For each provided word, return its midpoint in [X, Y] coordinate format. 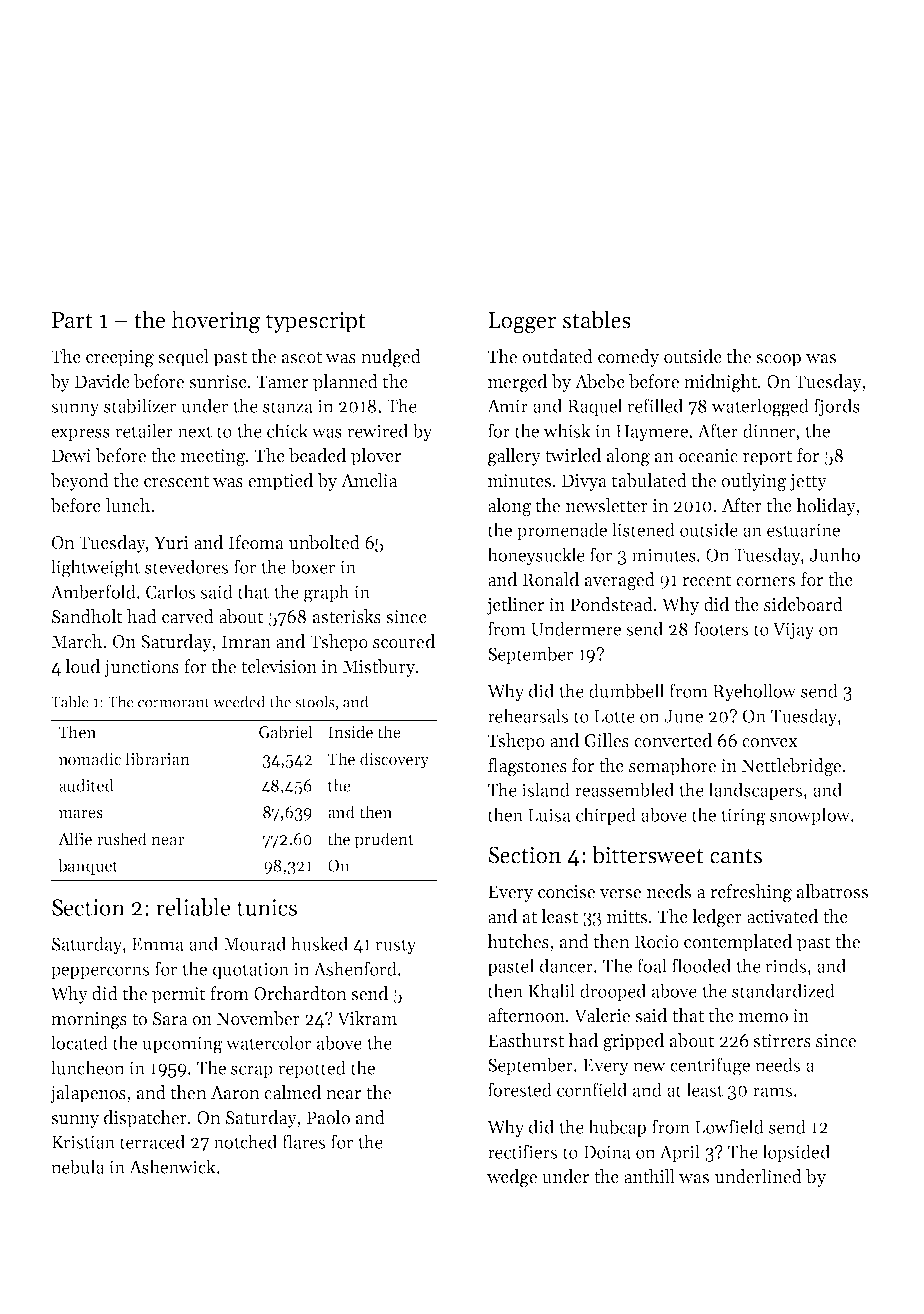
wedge [512, 1178]
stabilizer [140, 405]
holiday [826, 507]
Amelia [369, 480]
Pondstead [611, 604]
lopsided [796, 1153]
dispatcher [145, 1119]
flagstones [527, 767]
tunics [267, 907]
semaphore [672, 767]
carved [188, 616]
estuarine [803, 530]
